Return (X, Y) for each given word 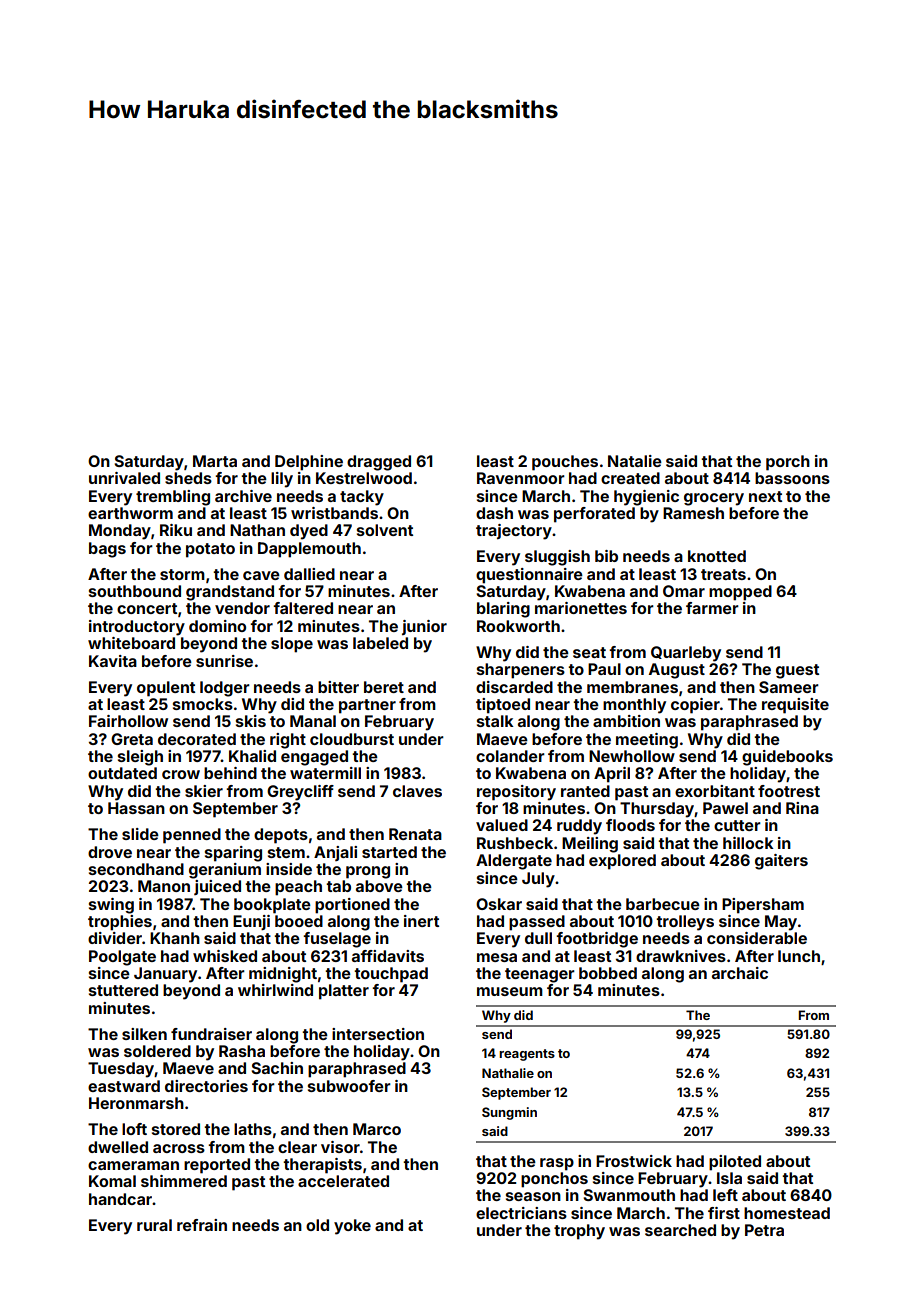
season (533, 1196)
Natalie (635, 461)
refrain (202, 1225)
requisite (795, 706)
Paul (604, 669)
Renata (415, 834)
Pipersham (763, 906)
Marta (215, 461)
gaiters (781, 862)
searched (680, 1230)
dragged (379, 463)
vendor (242, 608)
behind (230, 773)
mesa (497, 957)
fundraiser (211, 1034)
